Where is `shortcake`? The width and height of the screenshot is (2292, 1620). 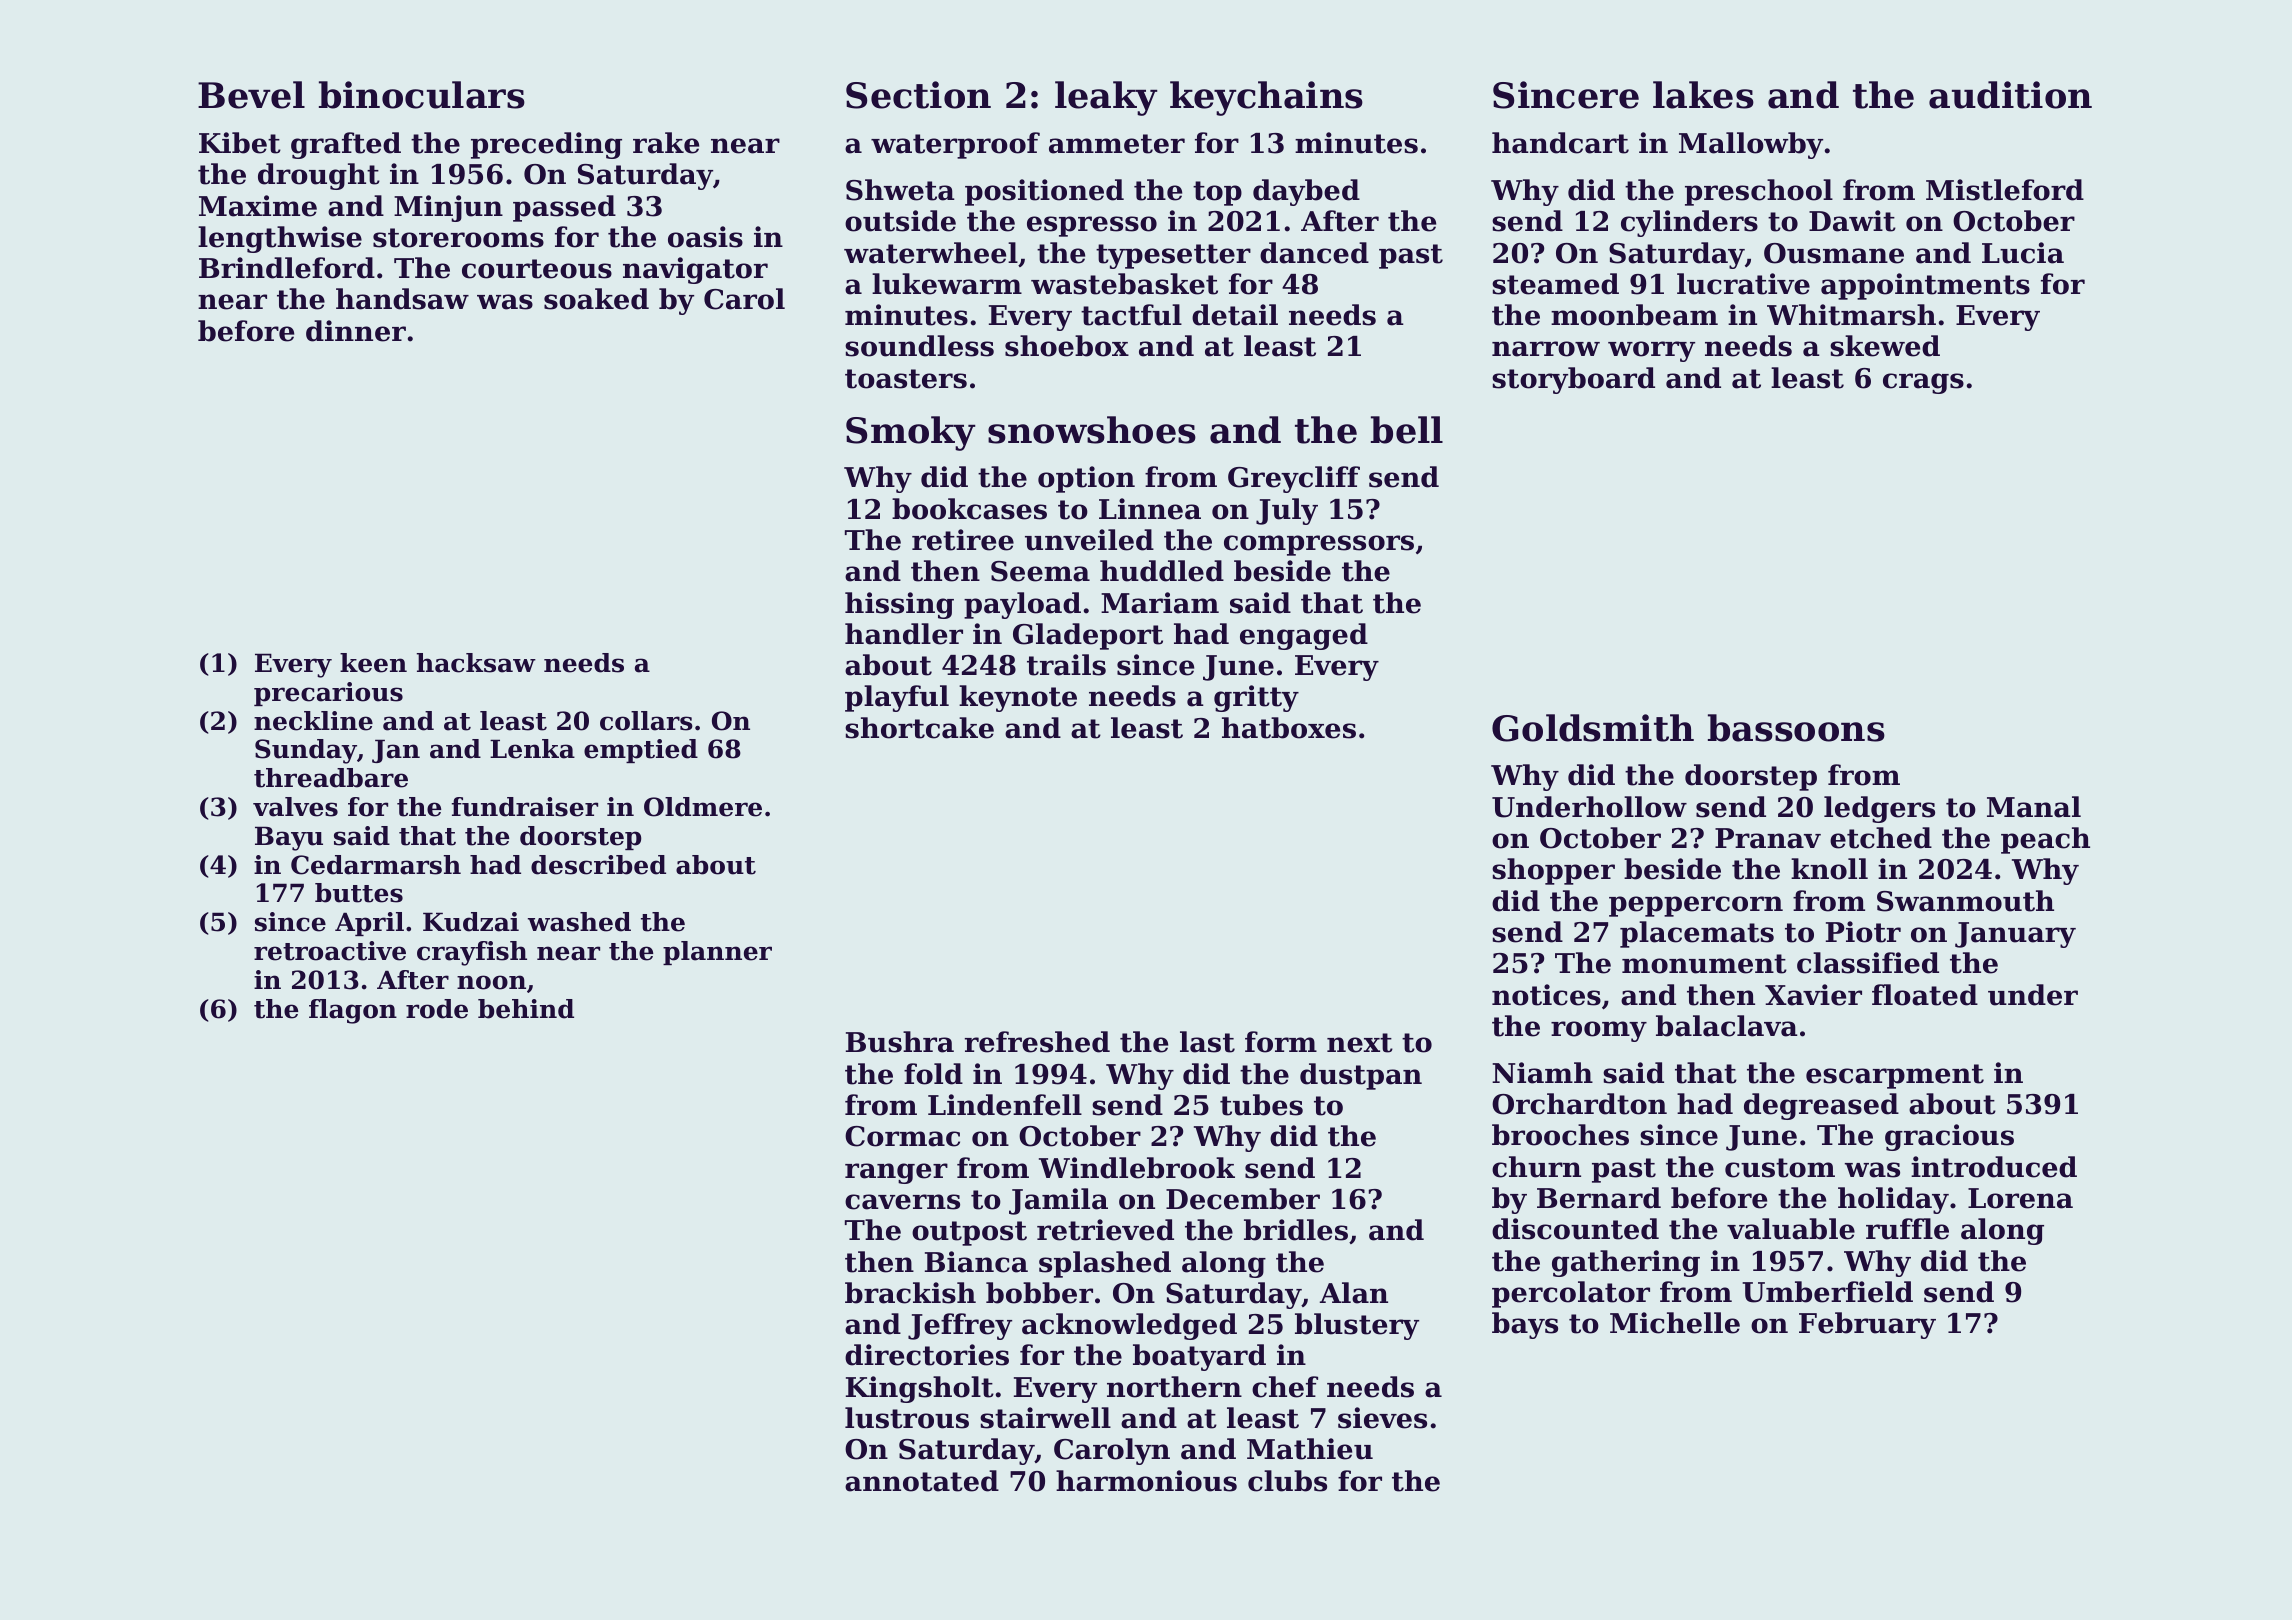 shortcake is located at coordinates (919, 728).
